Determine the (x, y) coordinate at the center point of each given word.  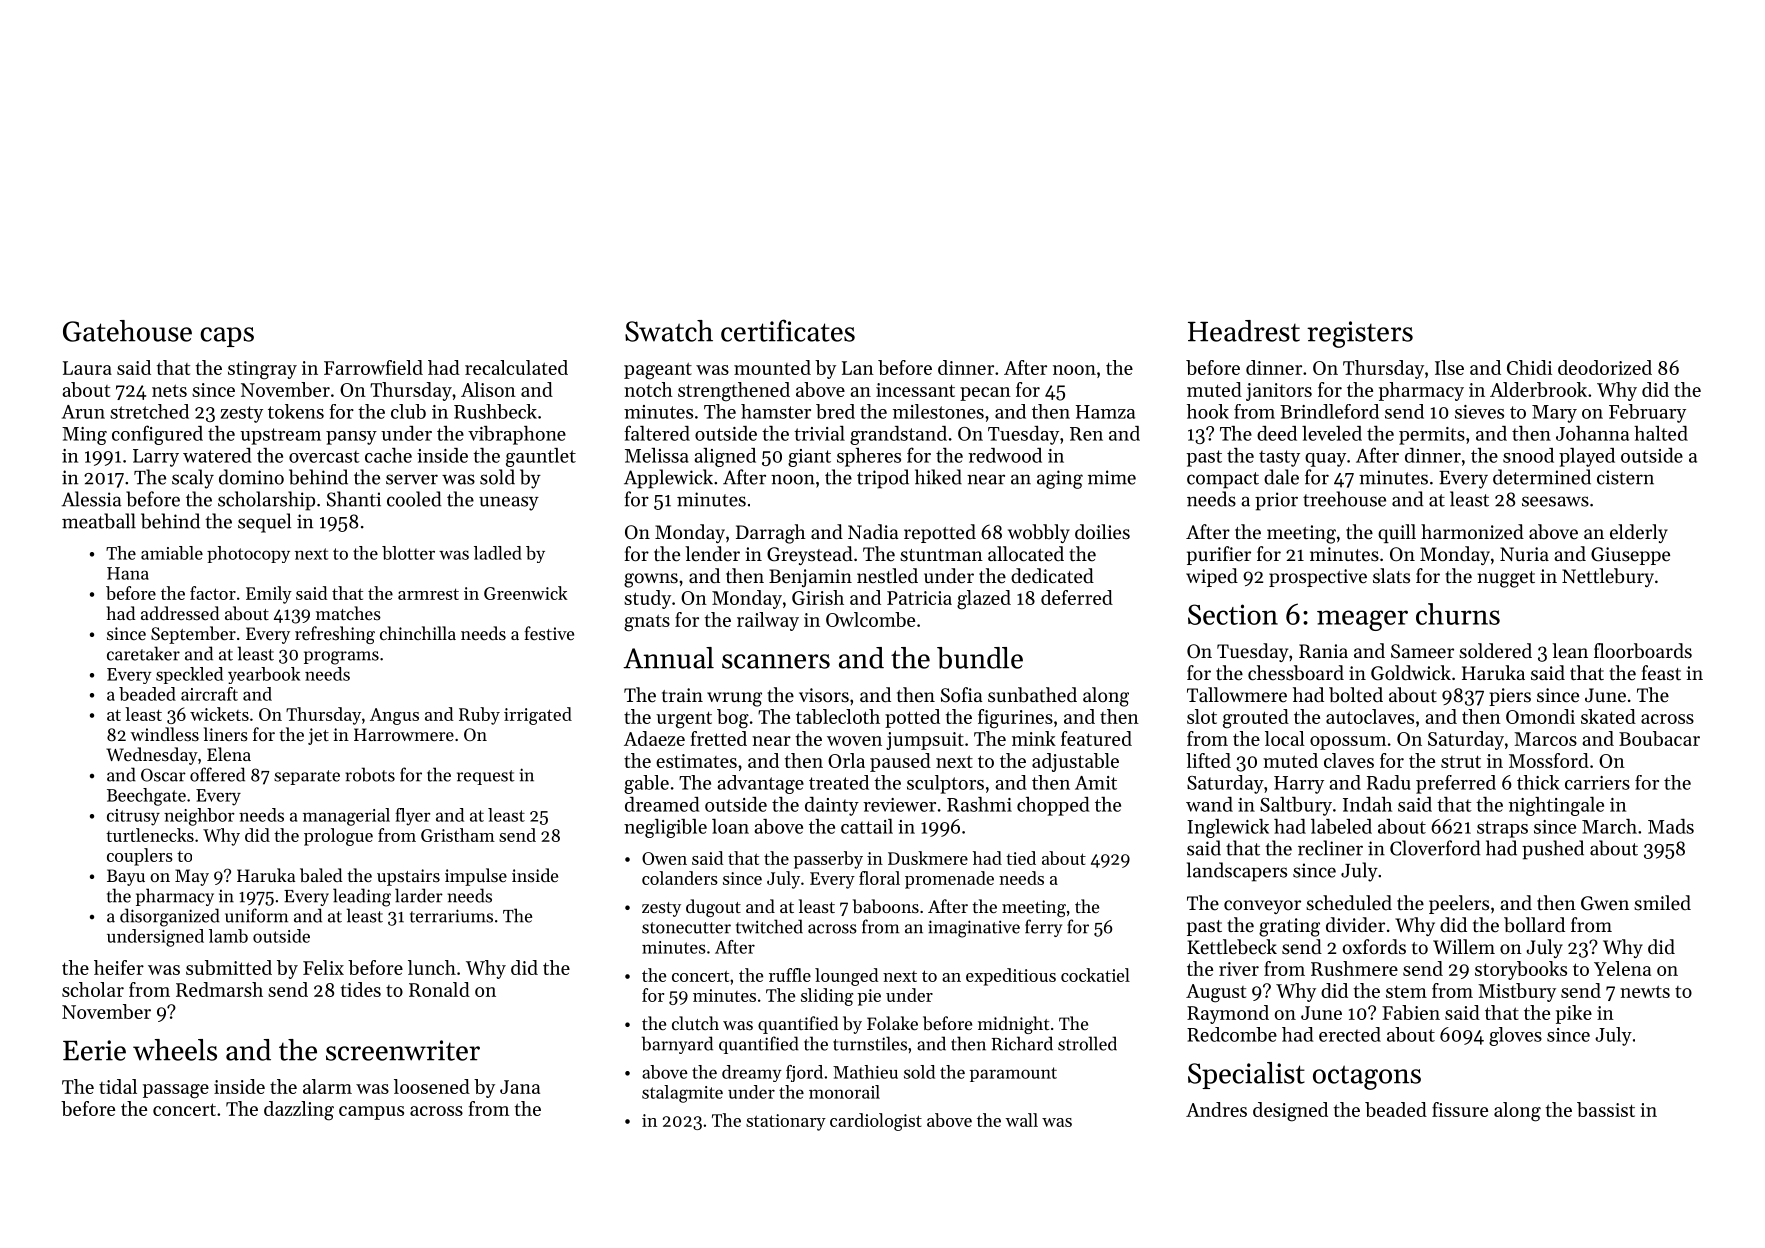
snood (1528, 455)
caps (227, 337)
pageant (658, 371)
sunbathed (1032, 695)
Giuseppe (1630, 556)
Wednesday (152, 756)
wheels (175, 1050)
